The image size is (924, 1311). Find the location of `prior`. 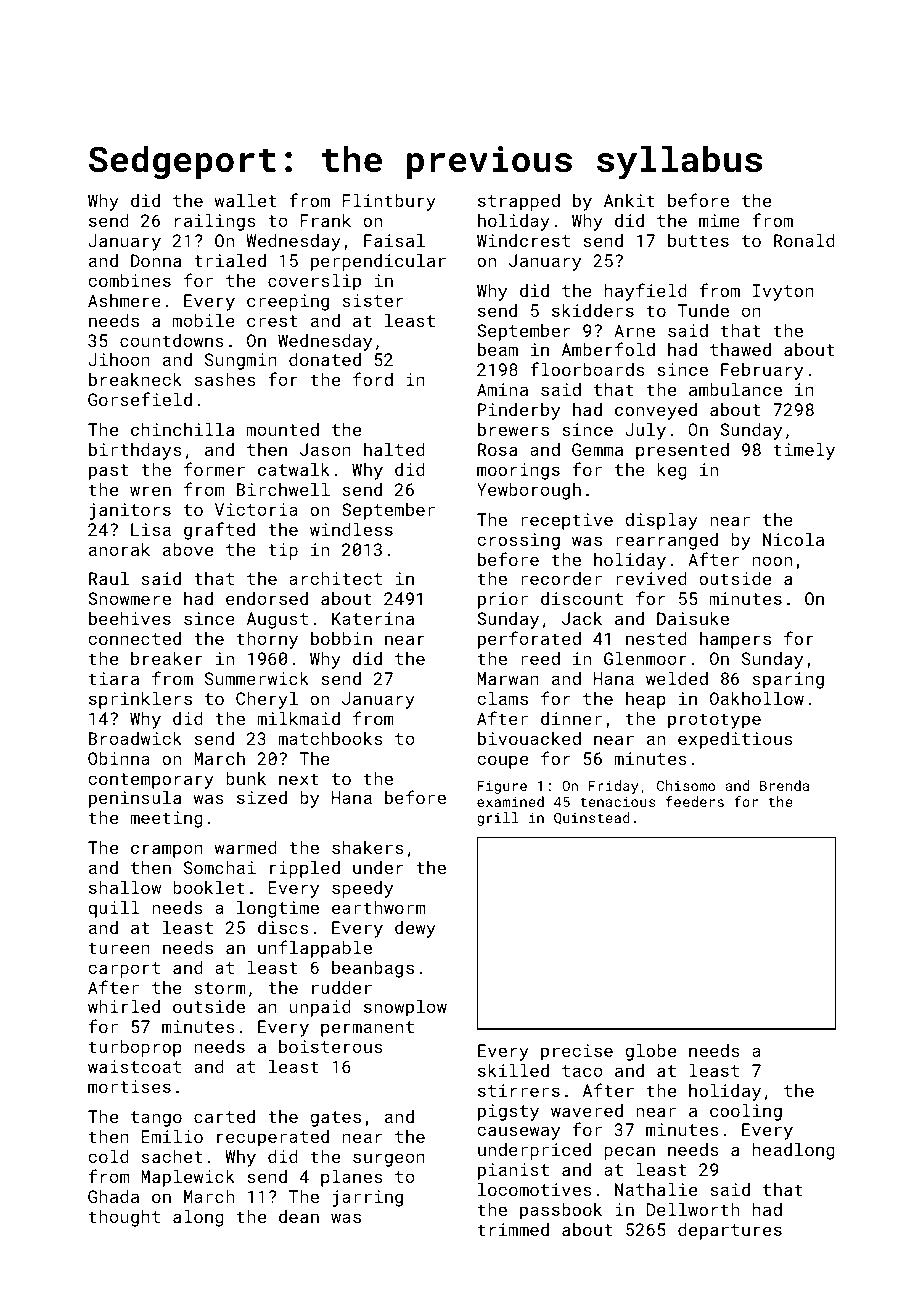

prior is located at coordinates (503, 600).
